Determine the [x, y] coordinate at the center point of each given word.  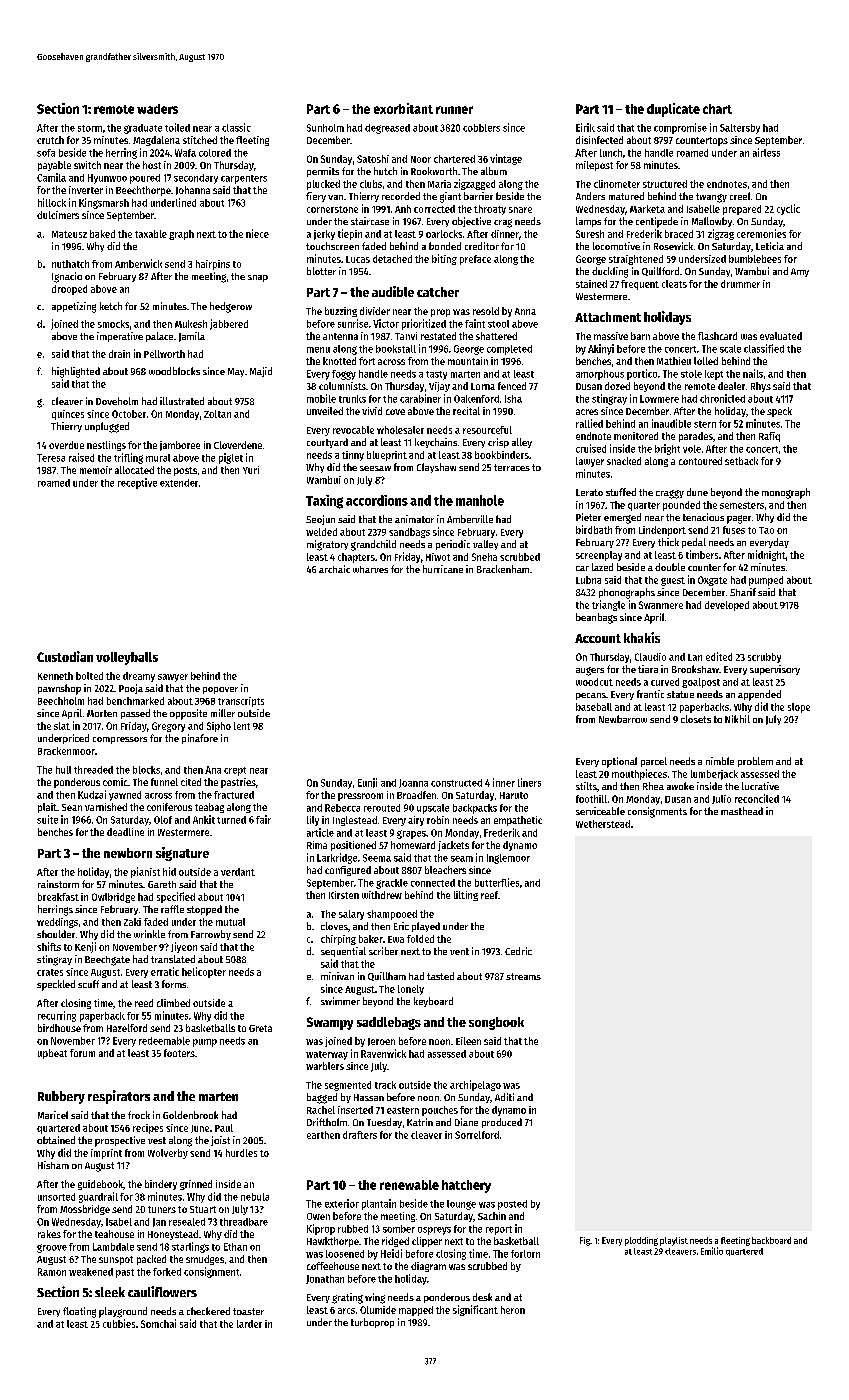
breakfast [58, 897]
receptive [137, 483]
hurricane [443, 569]
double [670, 567]
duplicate [673, 110]
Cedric [518, 951]
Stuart [203, 1209]
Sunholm [325, 128]
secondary [196, 179]
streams [523, 976]
